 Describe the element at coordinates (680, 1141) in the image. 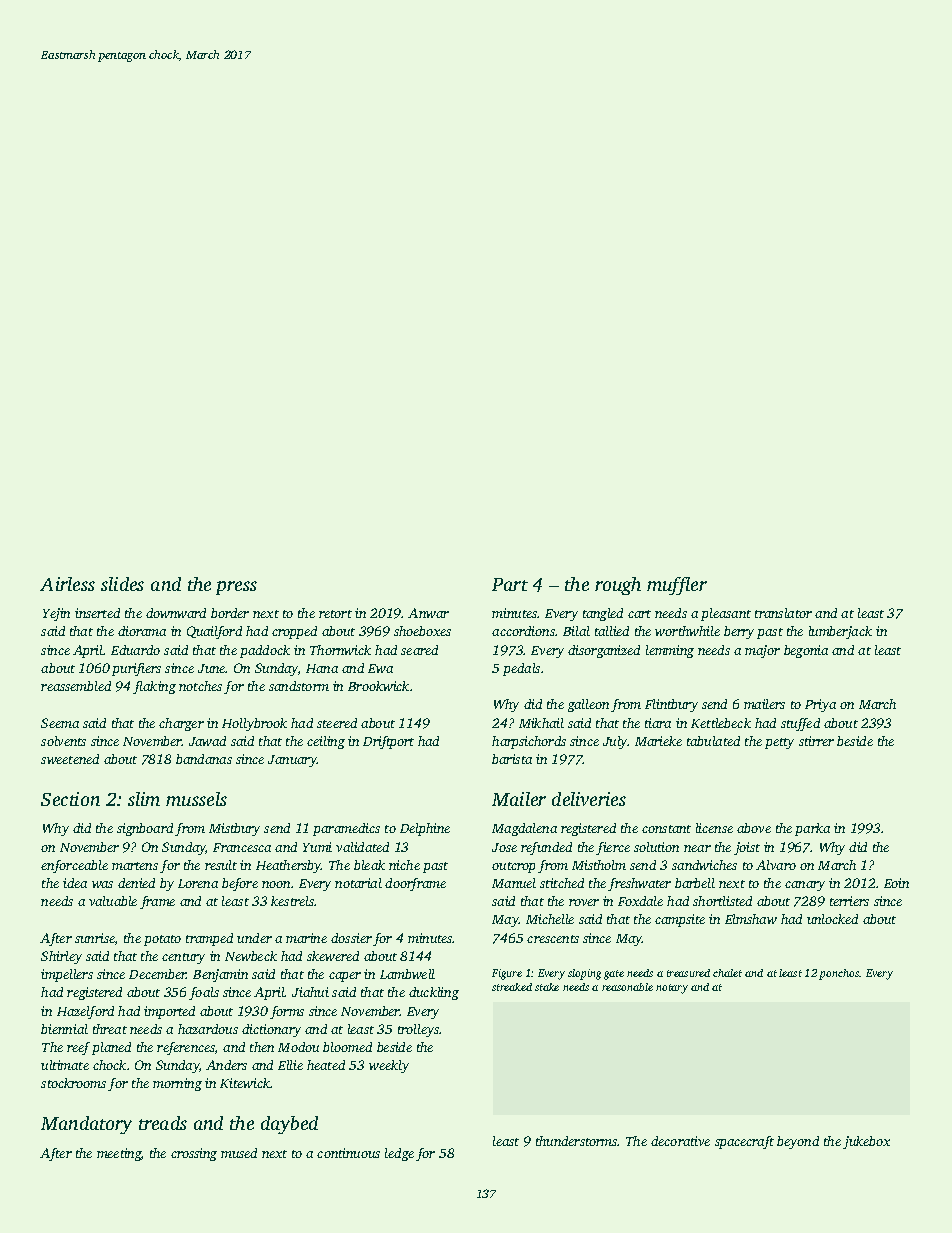

I see `decorative` at that location.
